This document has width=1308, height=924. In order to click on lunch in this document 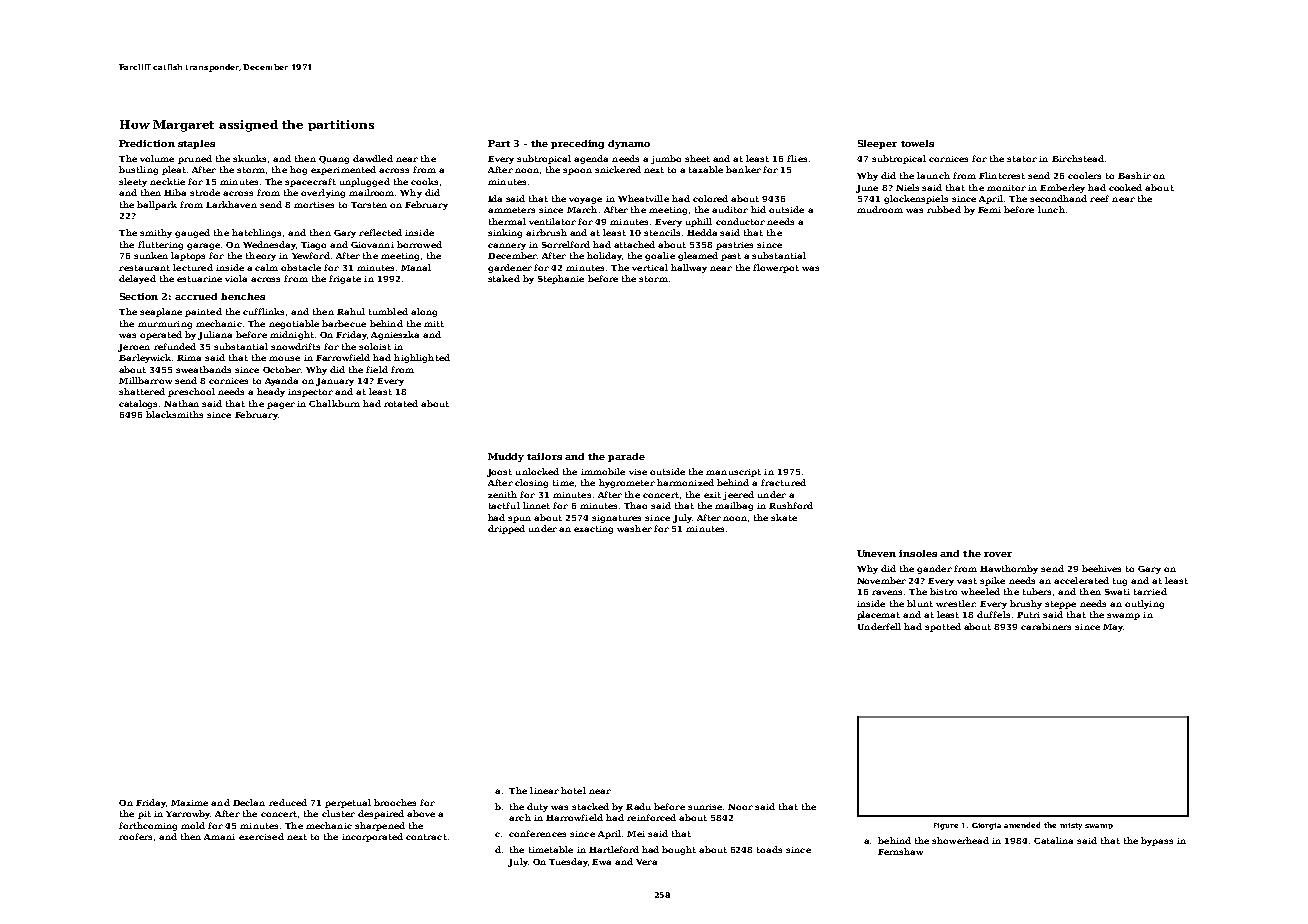, I will do `click(1051, 209)`.
